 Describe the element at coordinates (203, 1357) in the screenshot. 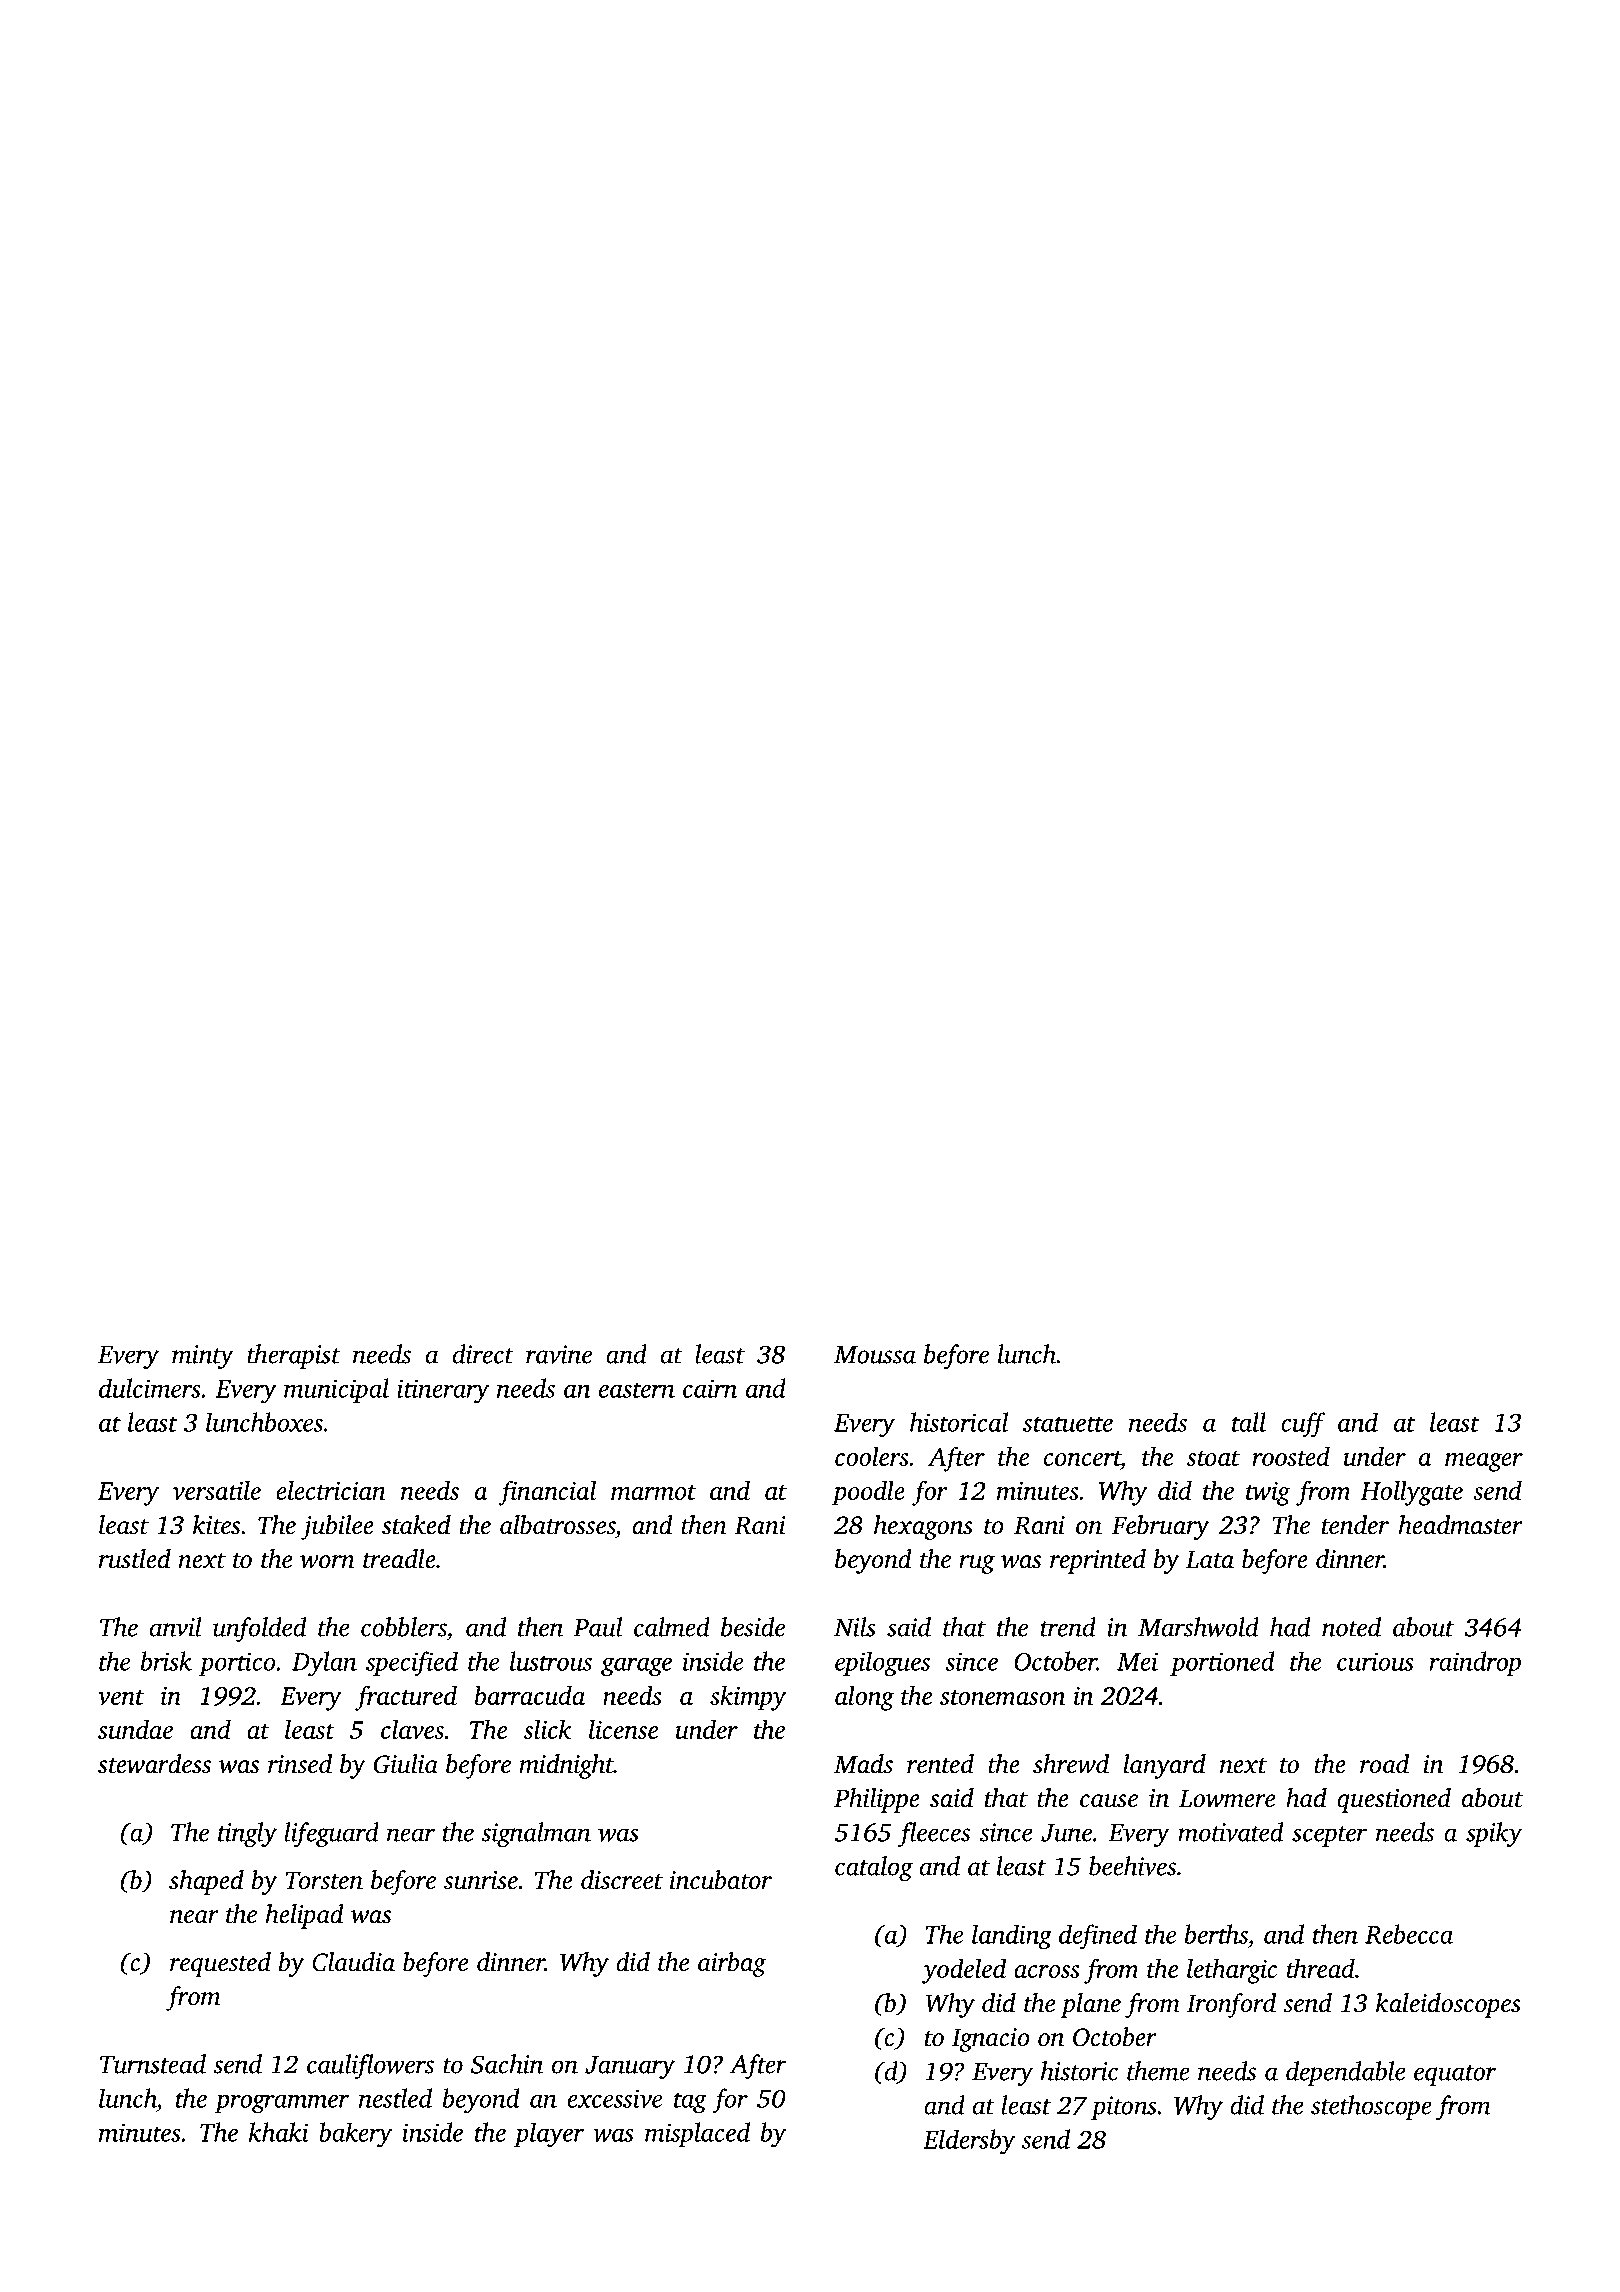

I see `minty` at that location.
